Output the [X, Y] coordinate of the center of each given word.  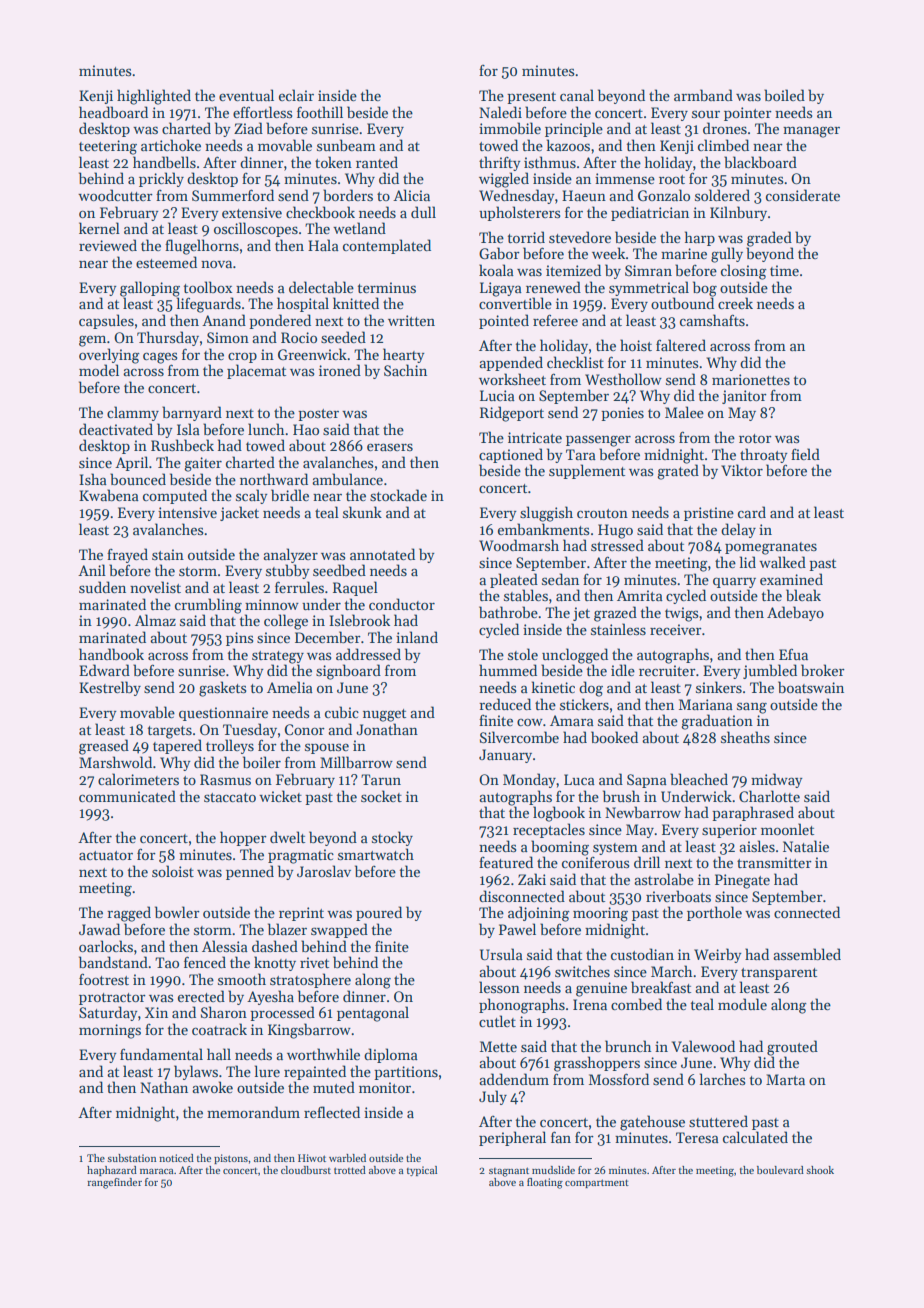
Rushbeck [182, 445]
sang [752, 708]
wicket [280, 796]
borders [348, 195]
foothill [320, 112]
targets [170, 732]
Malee [684, 412]
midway [777, 780]
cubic [342, 712]
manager [811, 132]
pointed [504, 321]
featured [506, 862]
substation [132, 1158]
